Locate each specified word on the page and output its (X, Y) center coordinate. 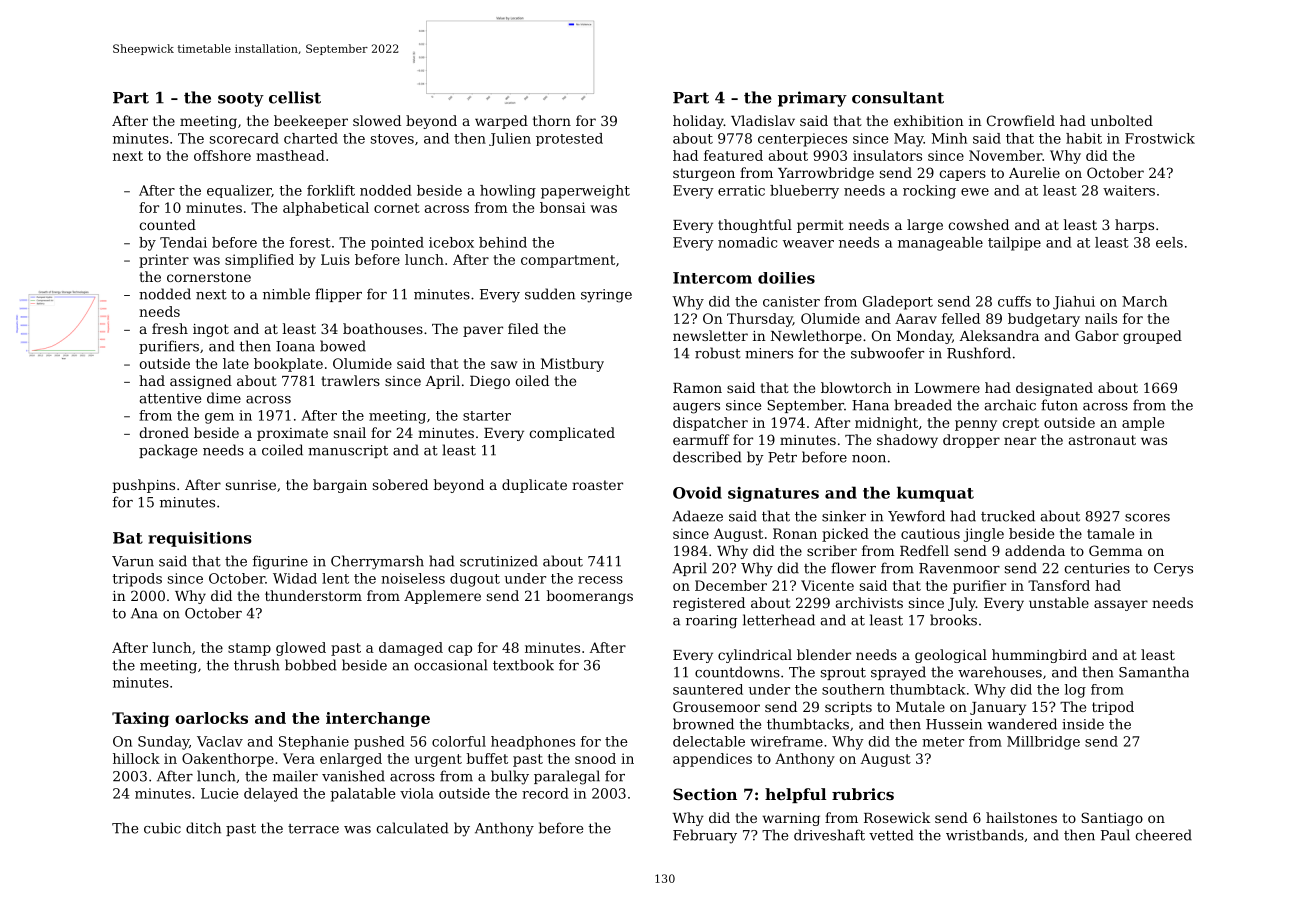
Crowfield (1021, 120)
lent (335, 578)
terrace (313, 829)
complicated (572, 434)
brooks (953, 620)
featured (733, 155)
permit (820, 226)
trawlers (350, 380)
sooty (241, 99)
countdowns (737, 672)
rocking (929, 192)
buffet (487, 758)
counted (167, 224)
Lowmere (947, 388)
